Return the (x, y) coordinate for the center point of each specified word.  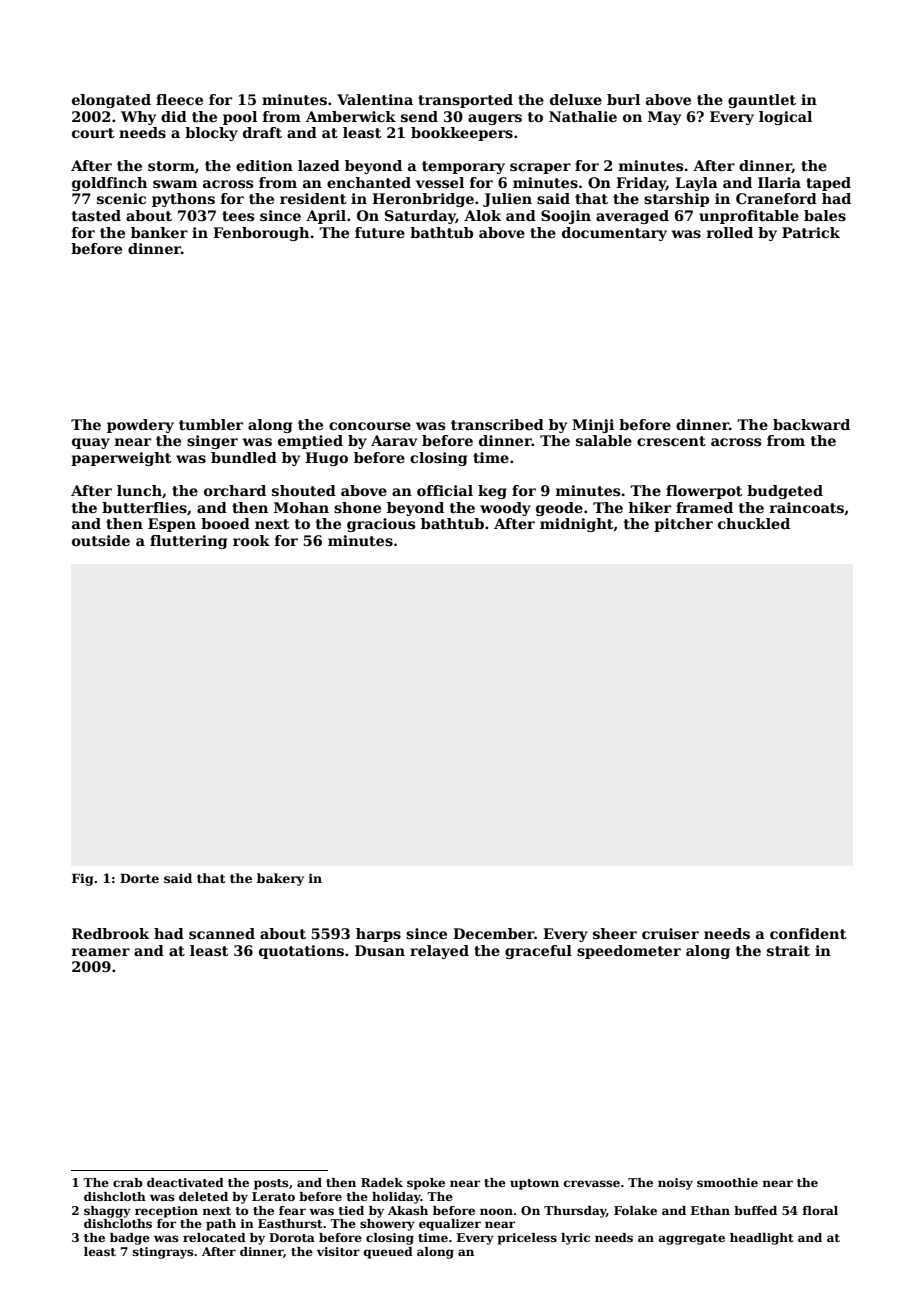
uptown (534, 1184)
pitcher (683, 525)
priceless (527, 1239)
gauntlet (762, 101)
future (380, 232)
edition (264, 165)
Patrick (811, 232)
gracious (381, 525)
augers (495, 119)
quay (91, 443)
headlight (762, 1239)
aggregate (692, 1239)
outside (101, 540)
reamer (101, 952)
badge (130, 1239)
